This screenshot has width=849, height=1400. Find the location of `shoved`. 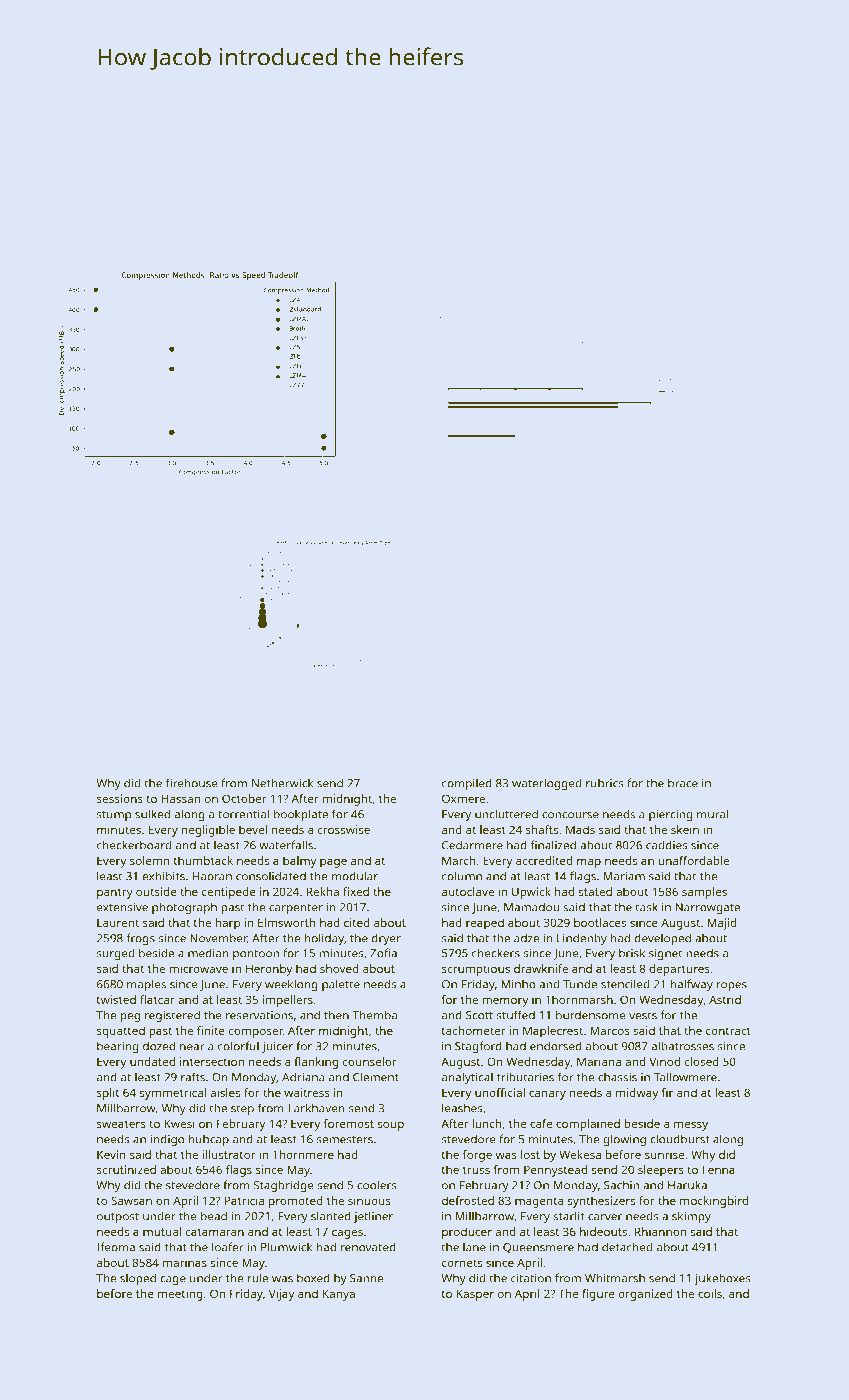

shoved is located at coordinates (339, 968).
